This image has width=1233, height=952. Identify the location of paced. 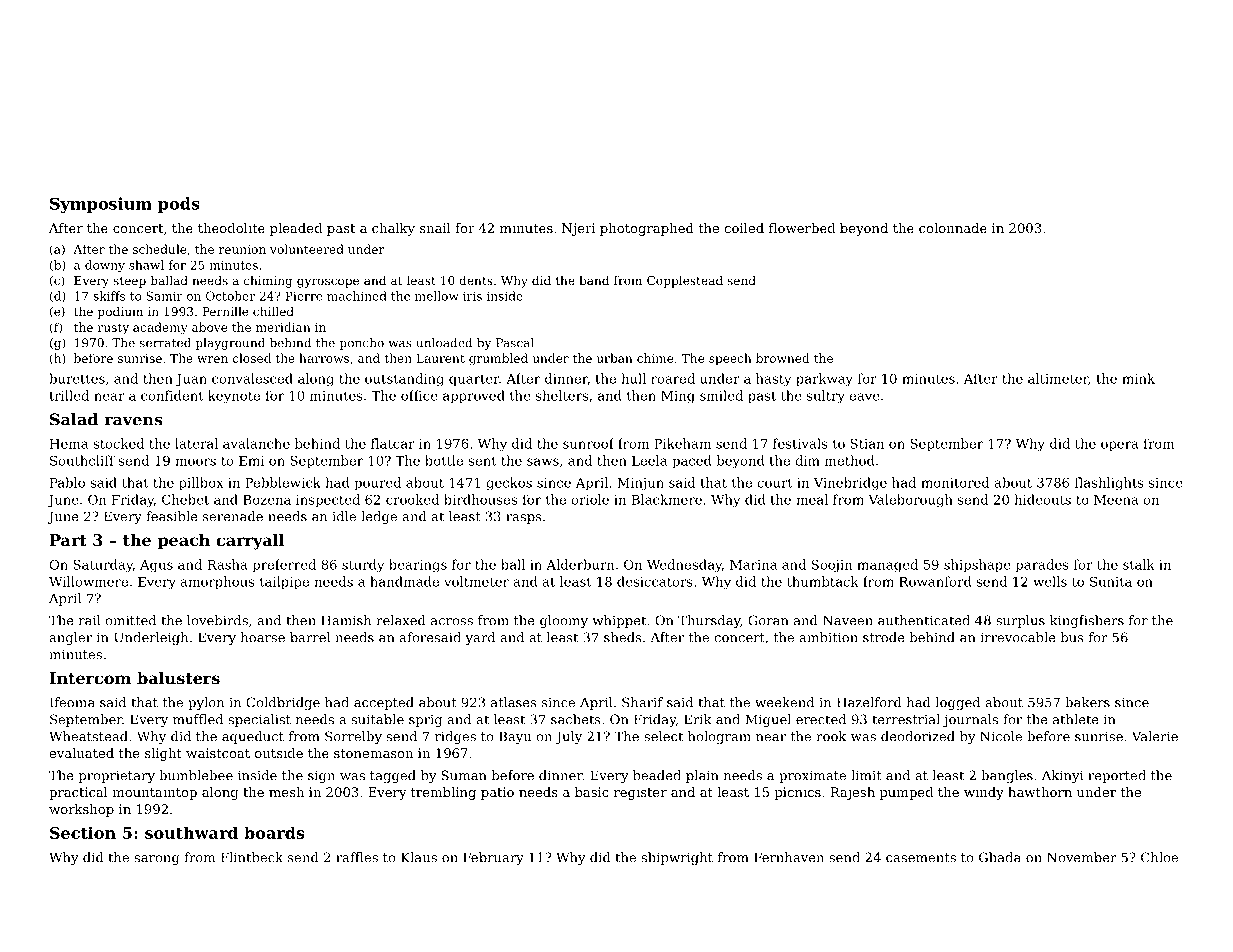
(692, 461).
